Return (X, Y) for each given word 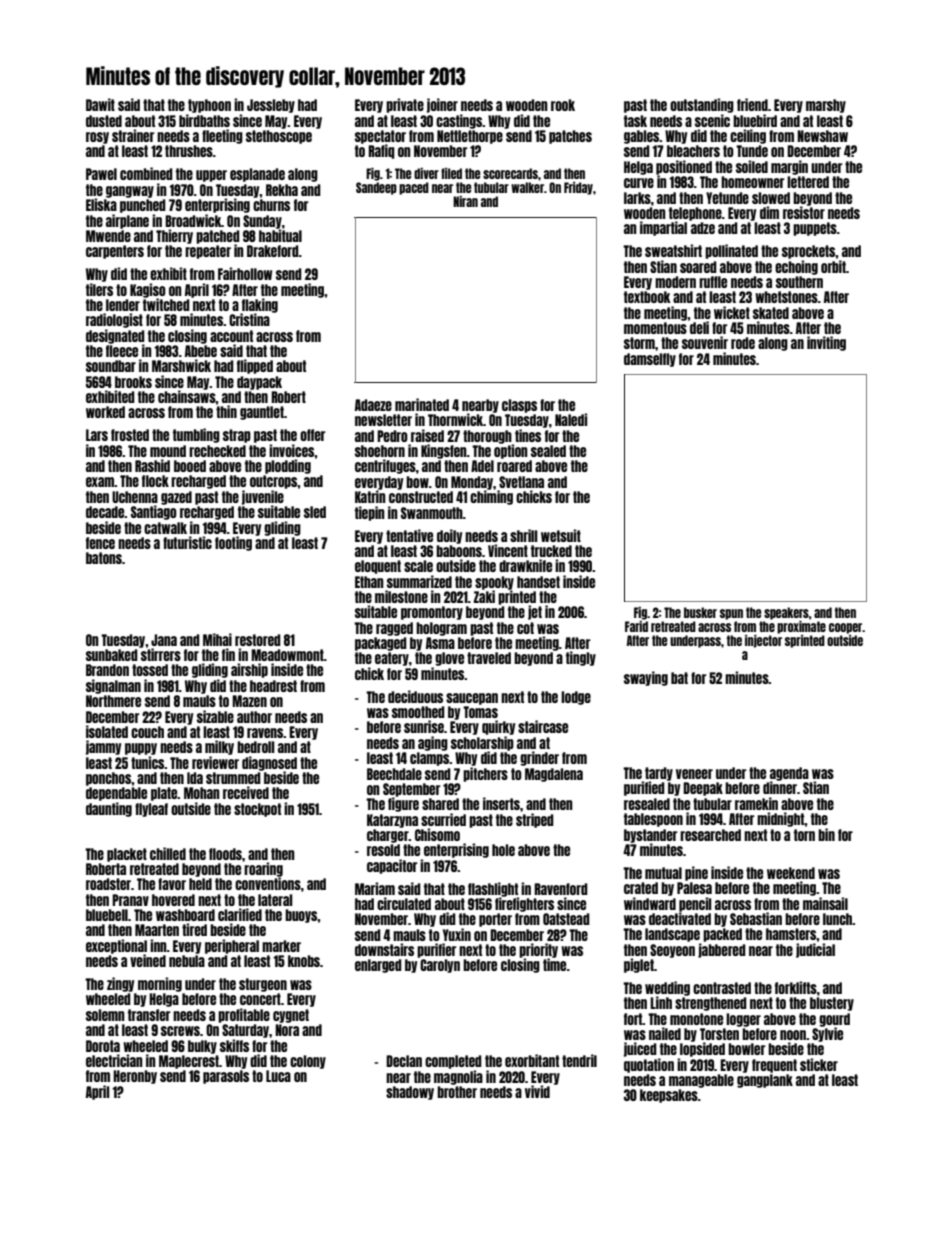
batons (104, 558)
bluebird (755, 120)
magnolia (458, 1077)
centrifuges (385, 466)
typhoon (209, 106)
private (405, 105)
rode (743, 343)
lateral (275, 900)
